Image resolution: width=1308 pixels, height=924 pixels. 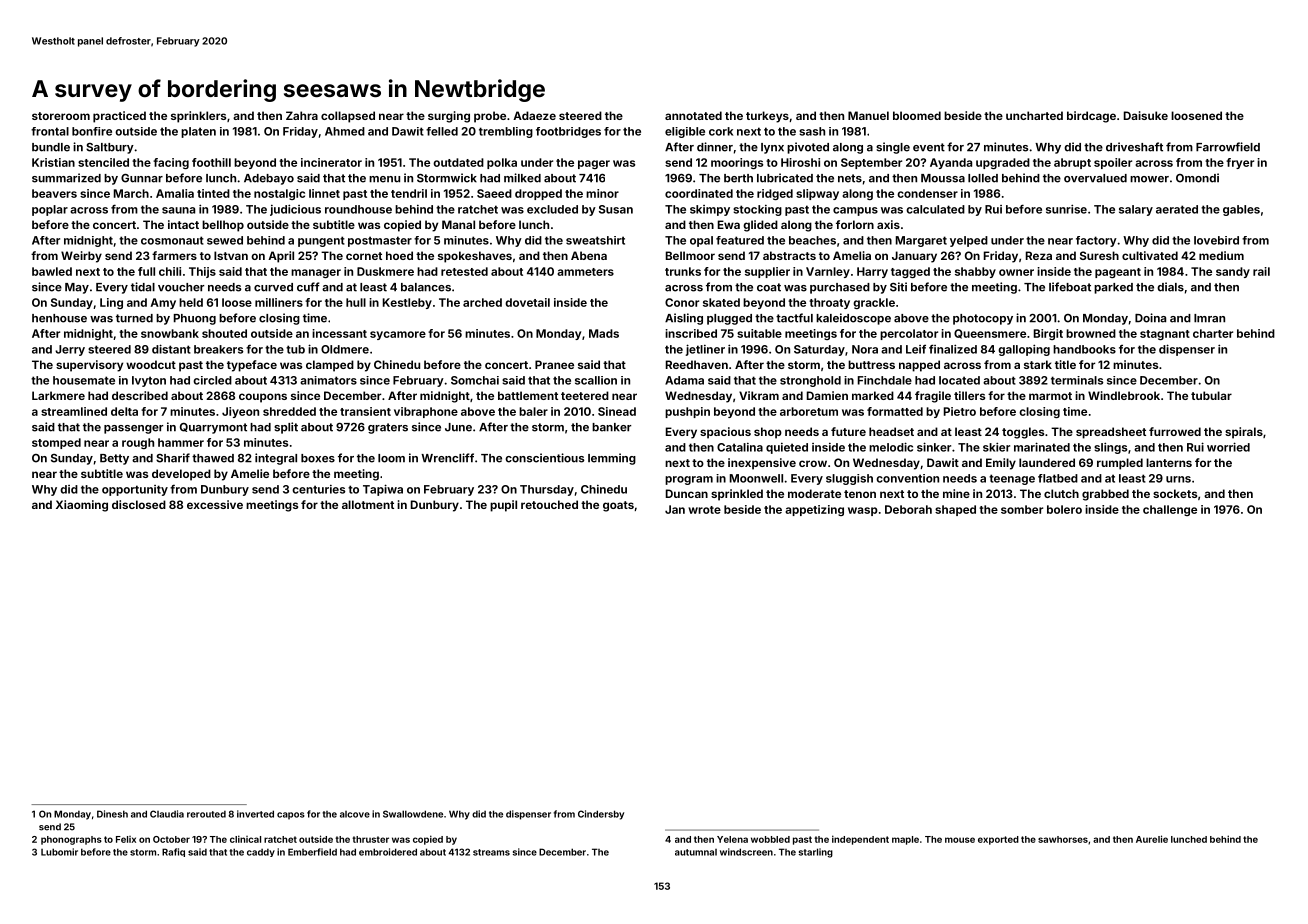 I want to click on kaleidoscope, so click(x=853, y=319).
